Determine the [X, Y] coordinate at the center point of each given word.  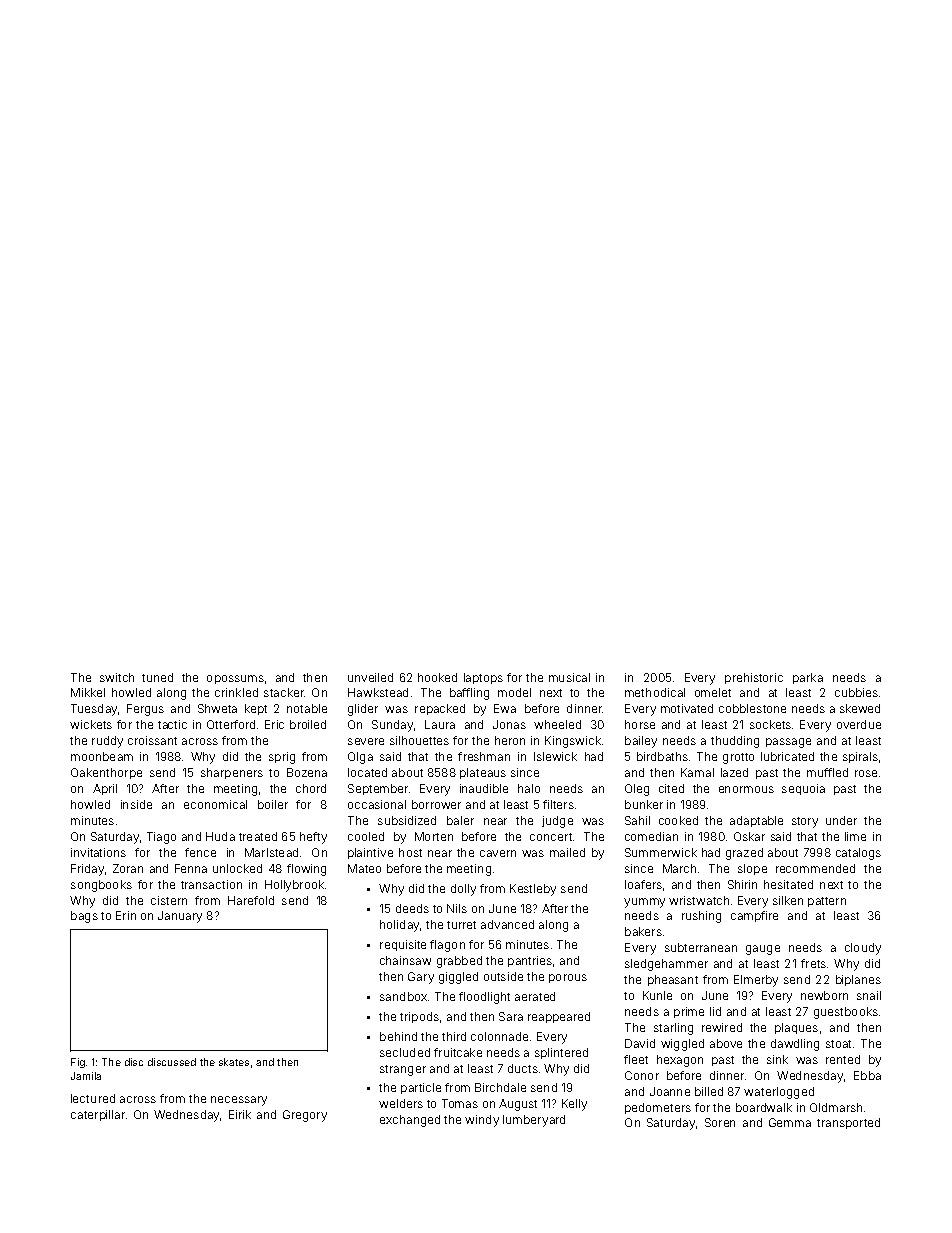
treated [258, 836]
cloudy [863, 949]
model [514, 692]
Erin [126, 915]
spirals [860, 757]
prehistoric [754, 678]
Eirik [240, 1114]
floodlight [484, 998]
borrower [436, 804]
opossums [235, 679]
